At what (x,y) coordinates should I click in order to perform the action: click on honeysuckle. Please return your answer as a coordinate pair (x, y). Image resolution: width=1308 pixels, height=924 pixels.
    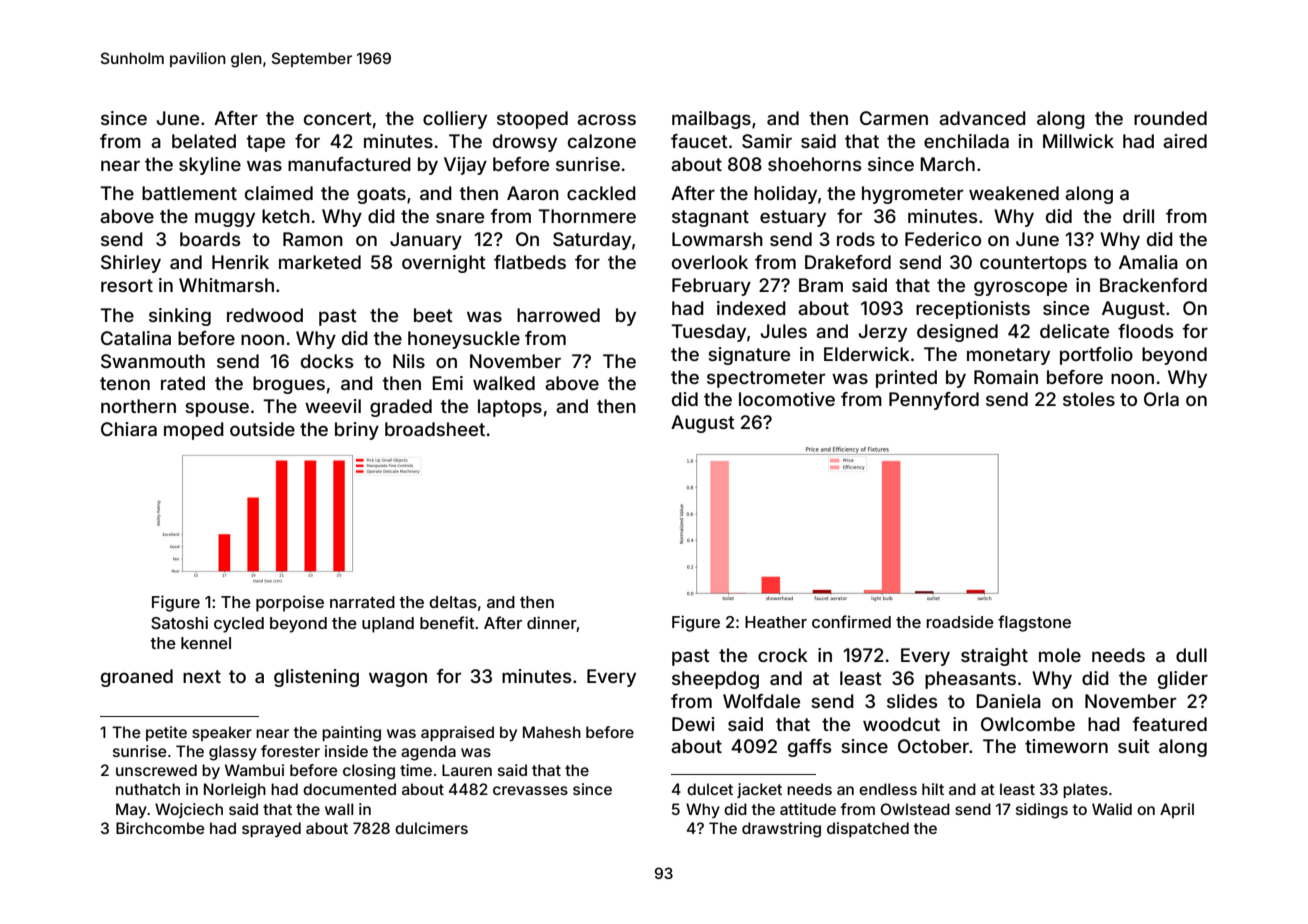
    Looking at the image, I should click on (464, 340).
